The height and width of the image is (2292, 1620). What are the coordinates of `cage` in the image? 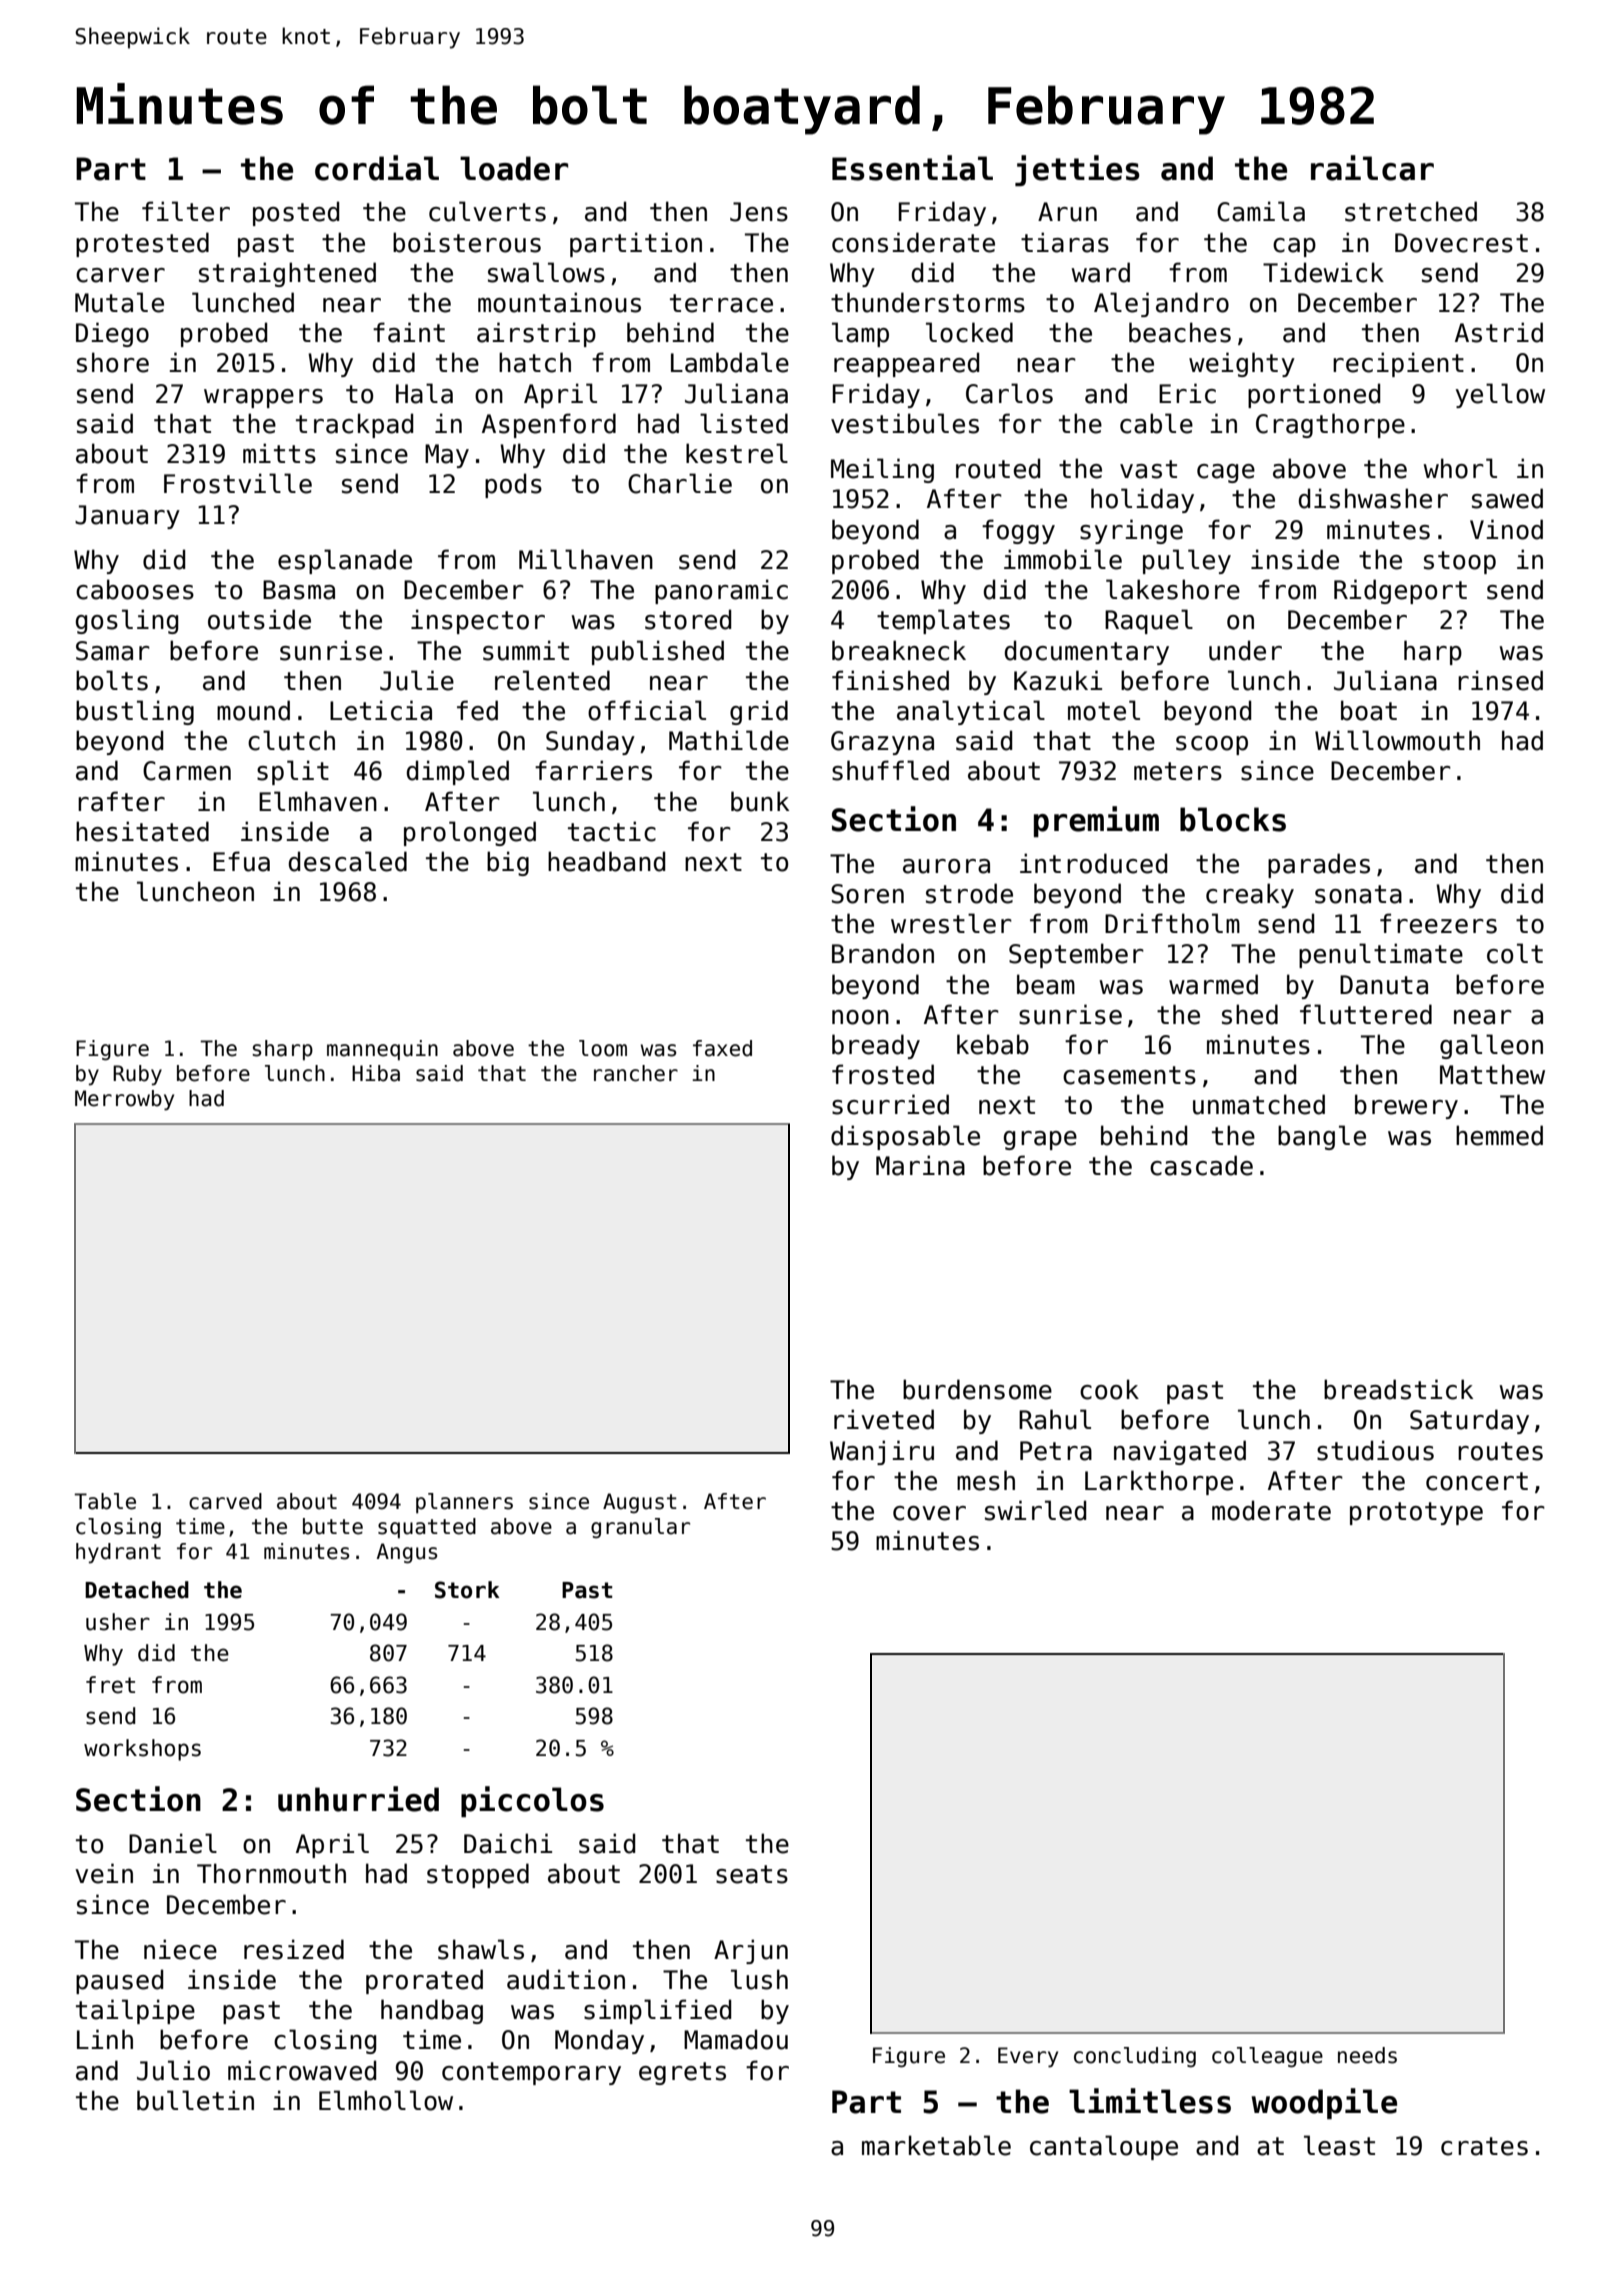 It's located at (1226, 473).
